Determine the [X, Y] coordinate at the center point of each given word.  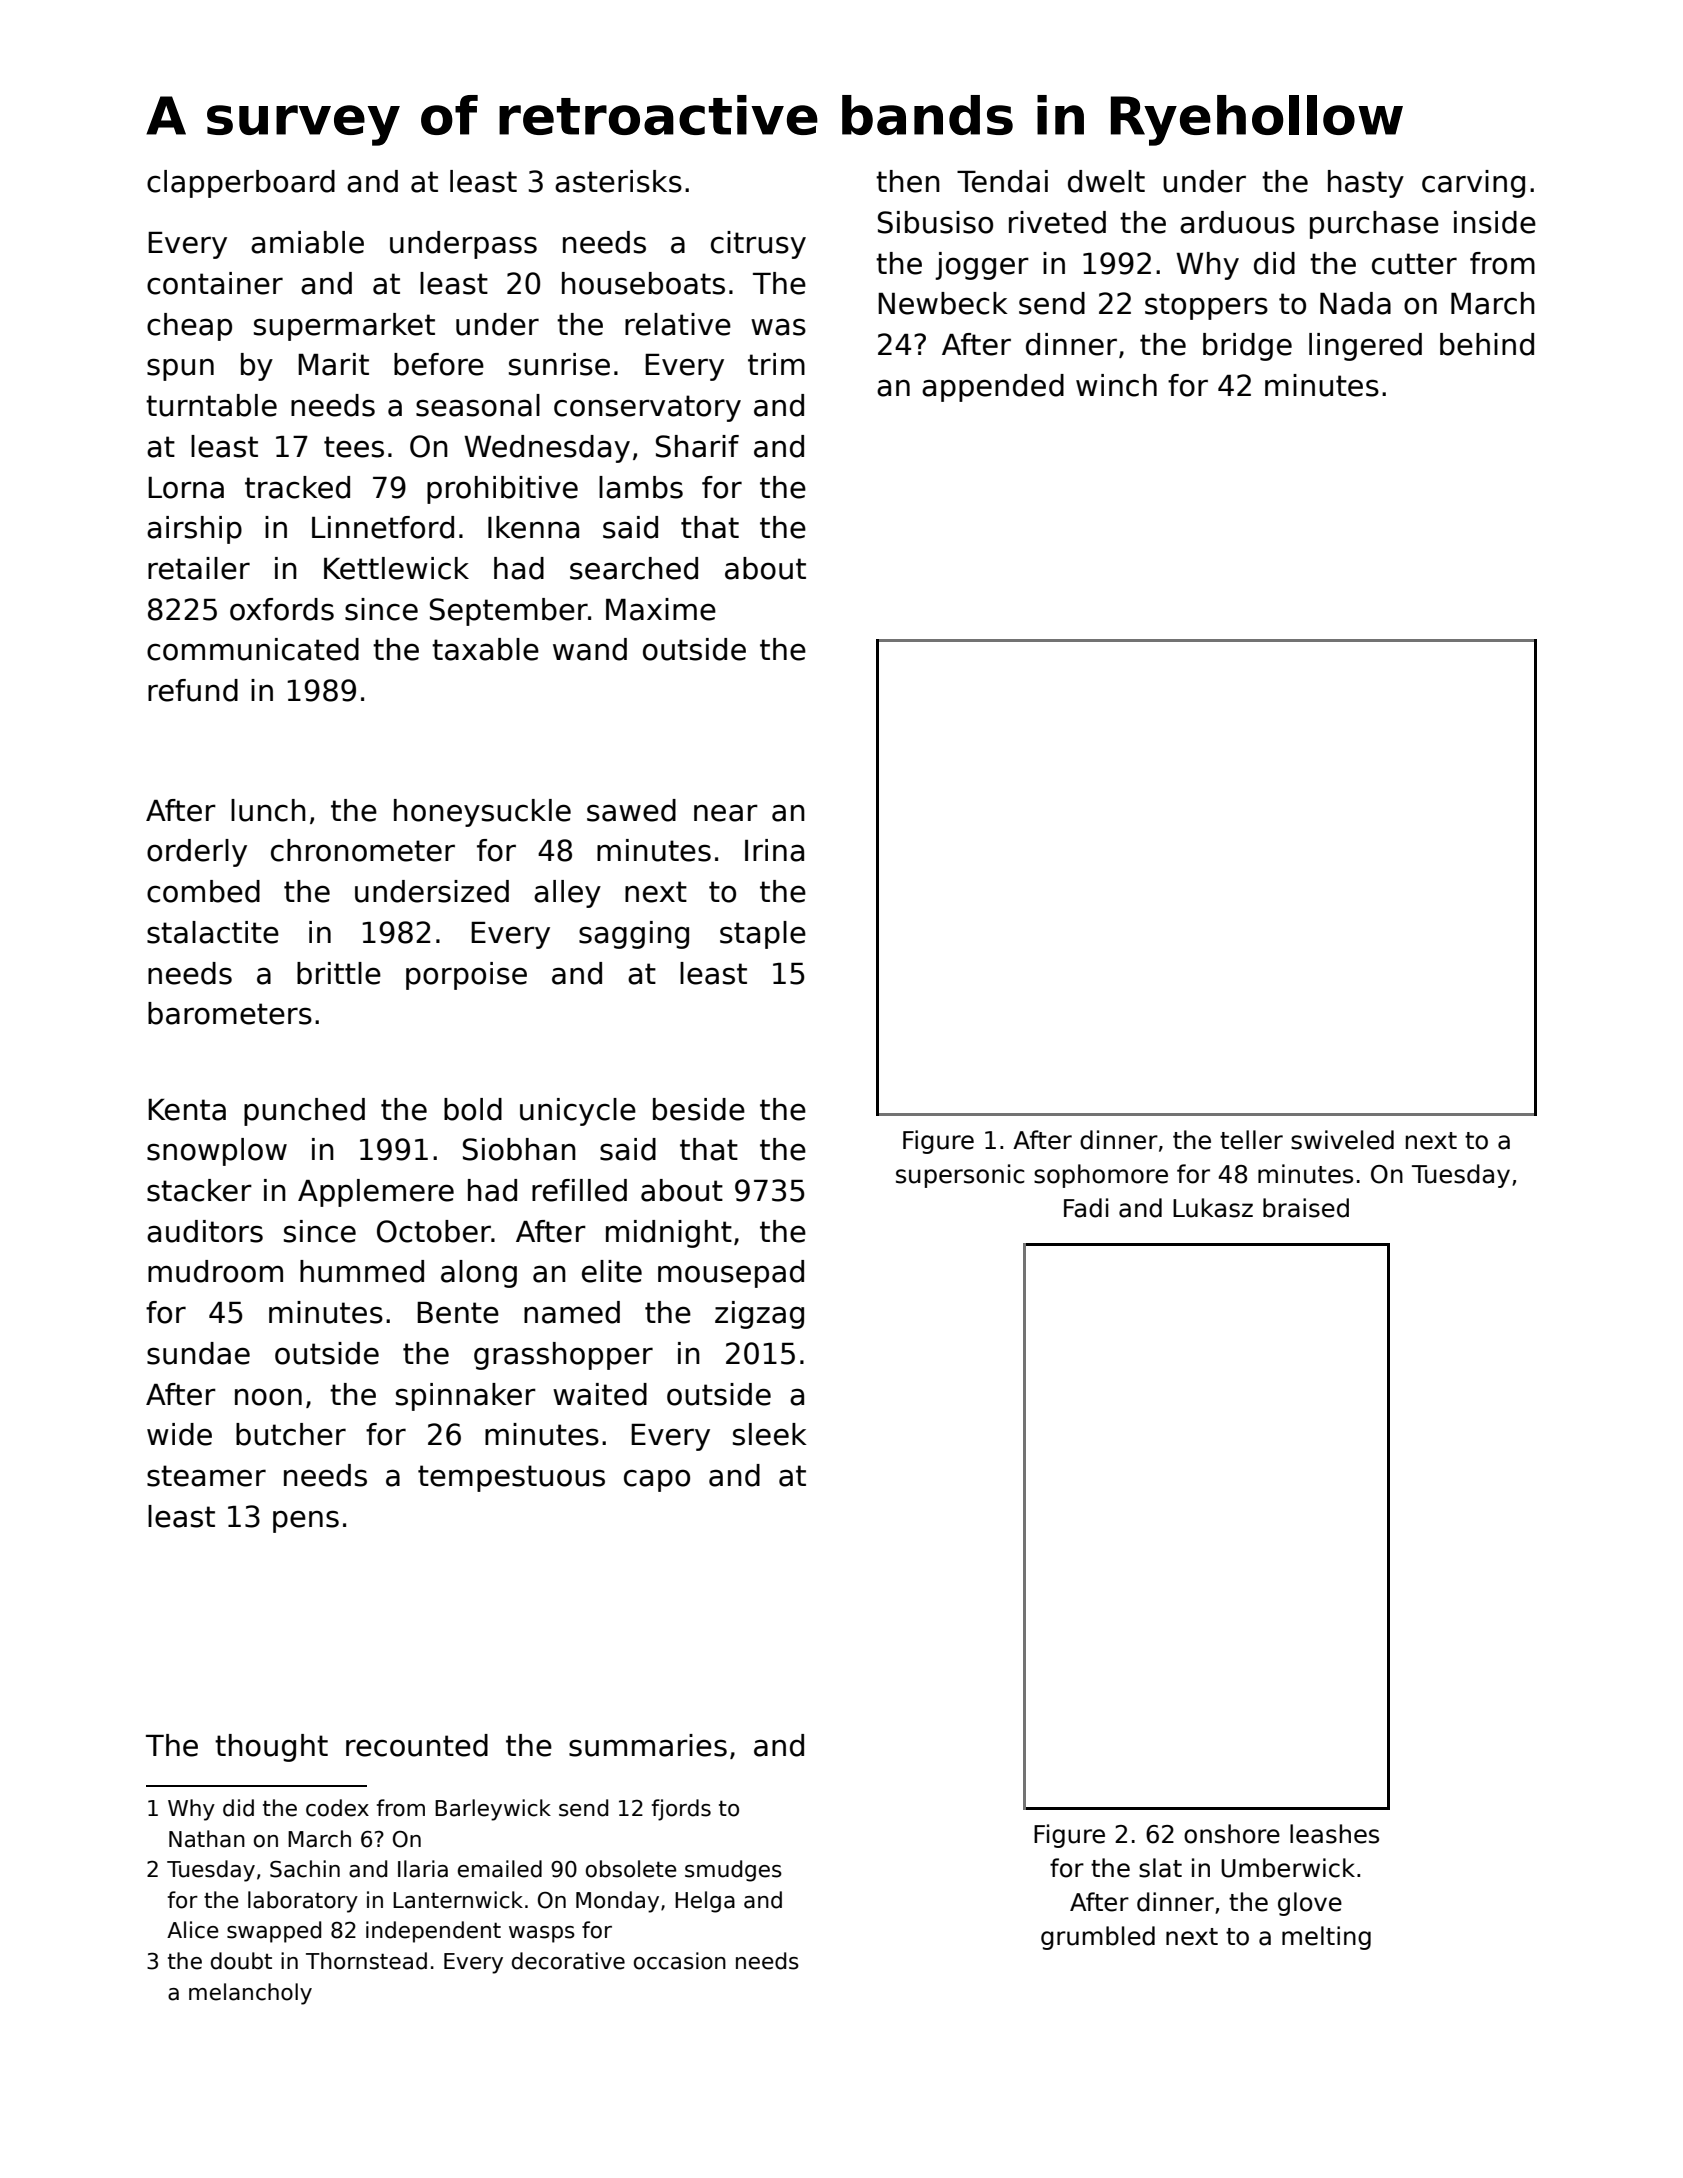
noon [268, 1397]
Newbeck [943, 303]
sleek [770, 1434]
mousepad [731, 1274]
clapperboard [241, 184]
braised [1306, 1208]
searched [634, 568]
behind [1487, 344]
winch [1116, 385]
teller [1251, 1140]
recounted [417, 1745]
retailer [199, 568]
